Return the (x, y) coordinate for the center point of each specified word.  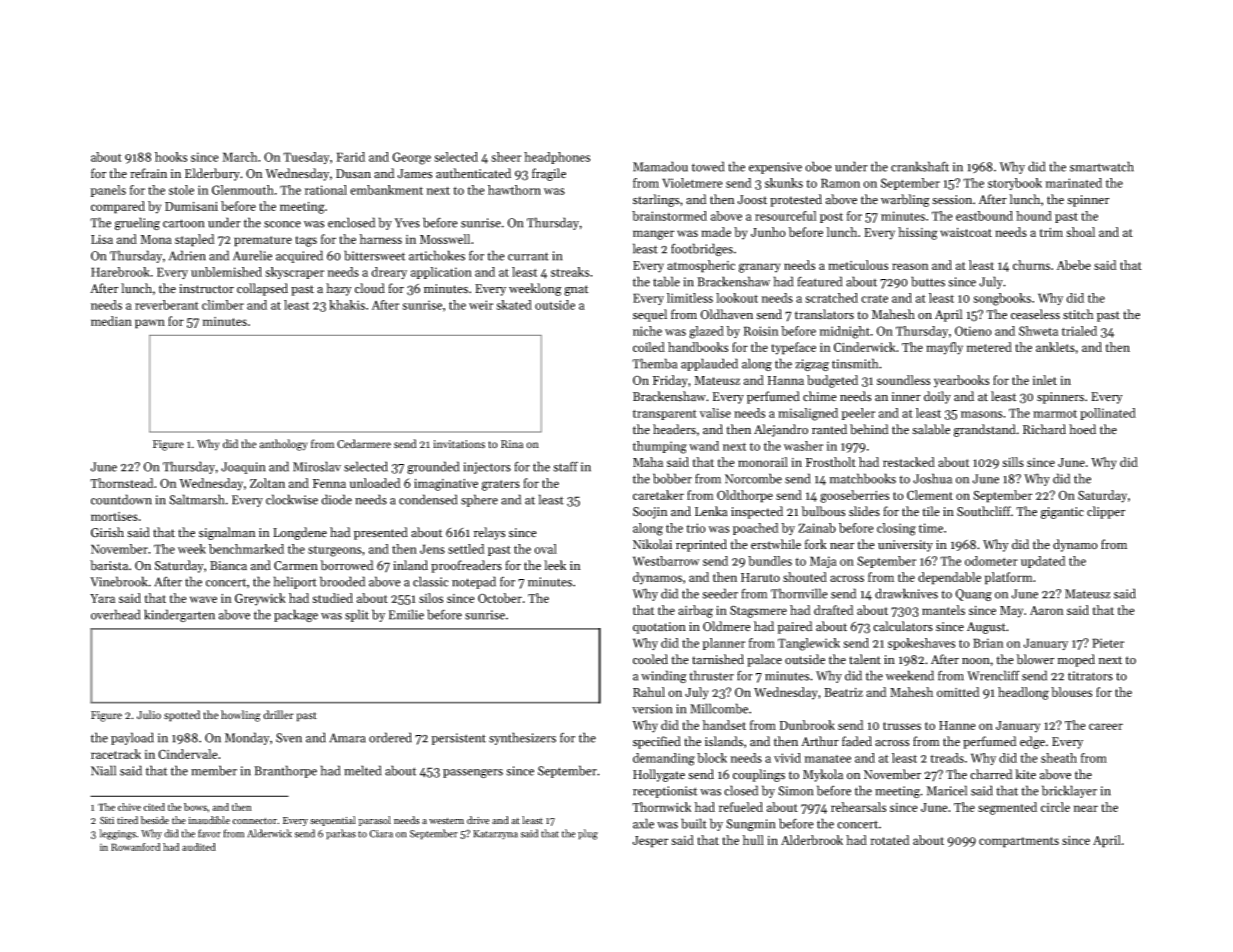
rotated (890, 840)
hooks (171, 157)
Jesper (650, 842)
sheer (506, 157)
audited (199, 847)
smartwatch (1102, 166)
